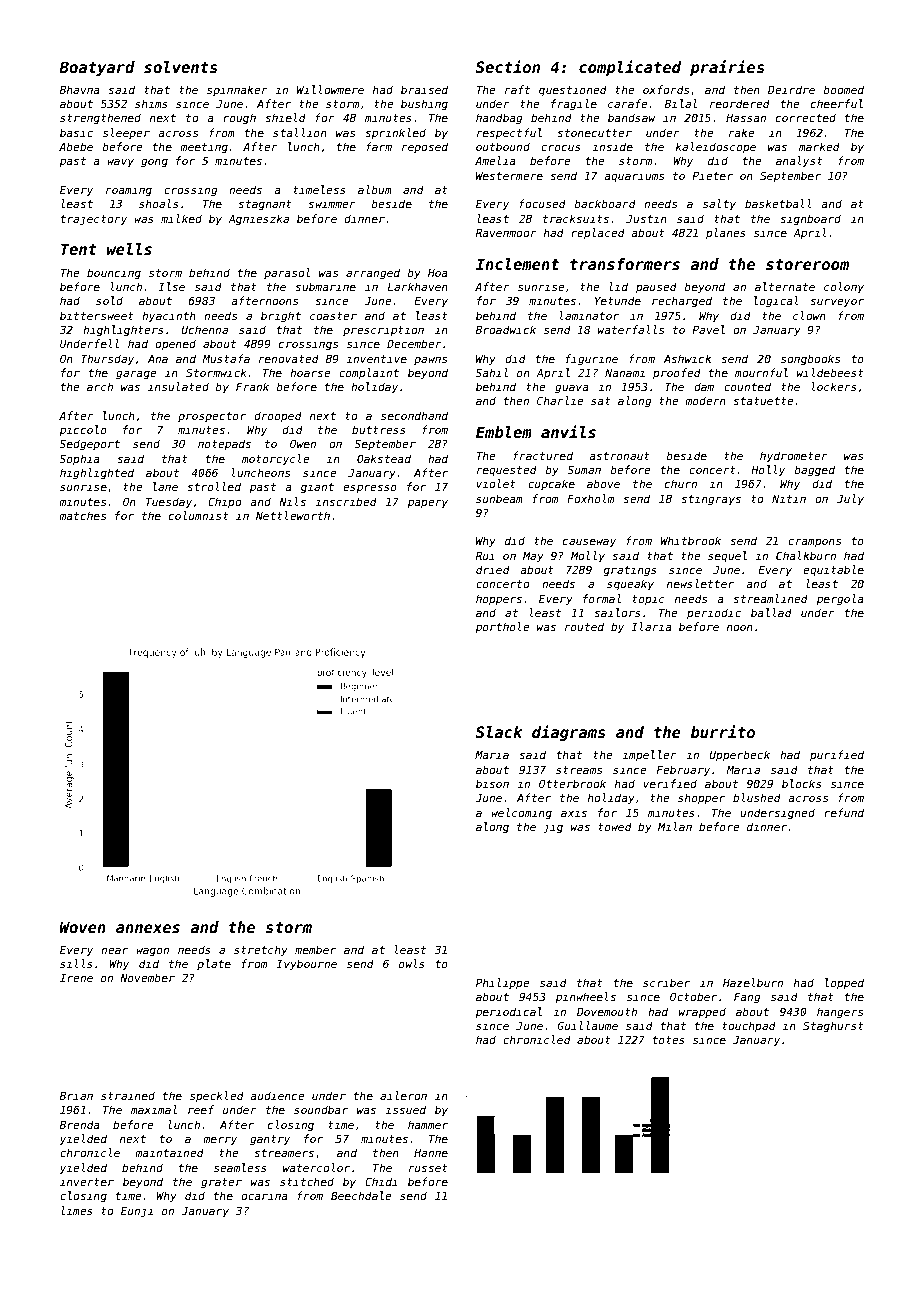 The height and width of the screenshot is (1308, 924). What do you see at coordinates (844, 812) in the screenshot?
I see `refund` at bounding box center [844, 812].
